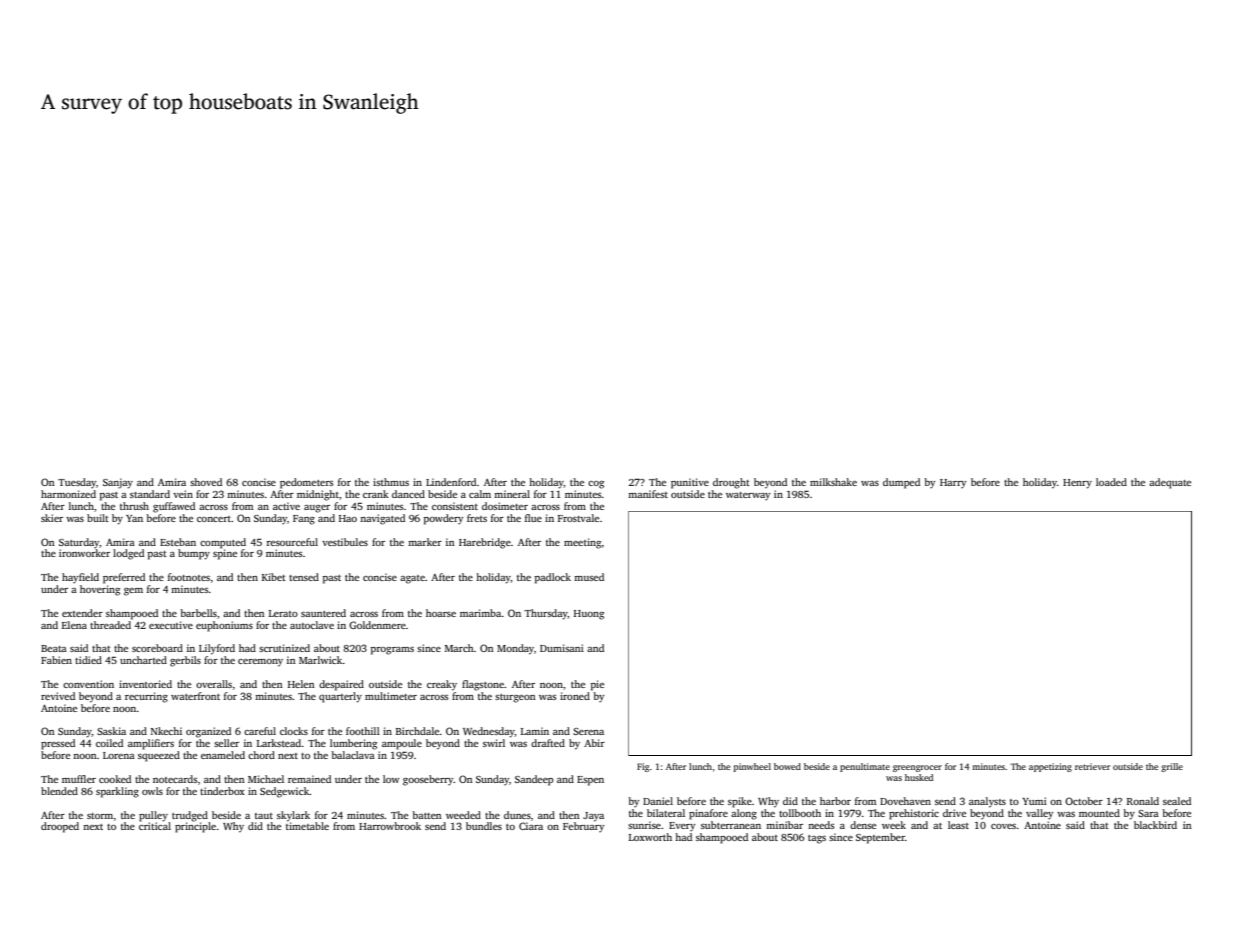  I want to click on enameled, so click(223, 755).
